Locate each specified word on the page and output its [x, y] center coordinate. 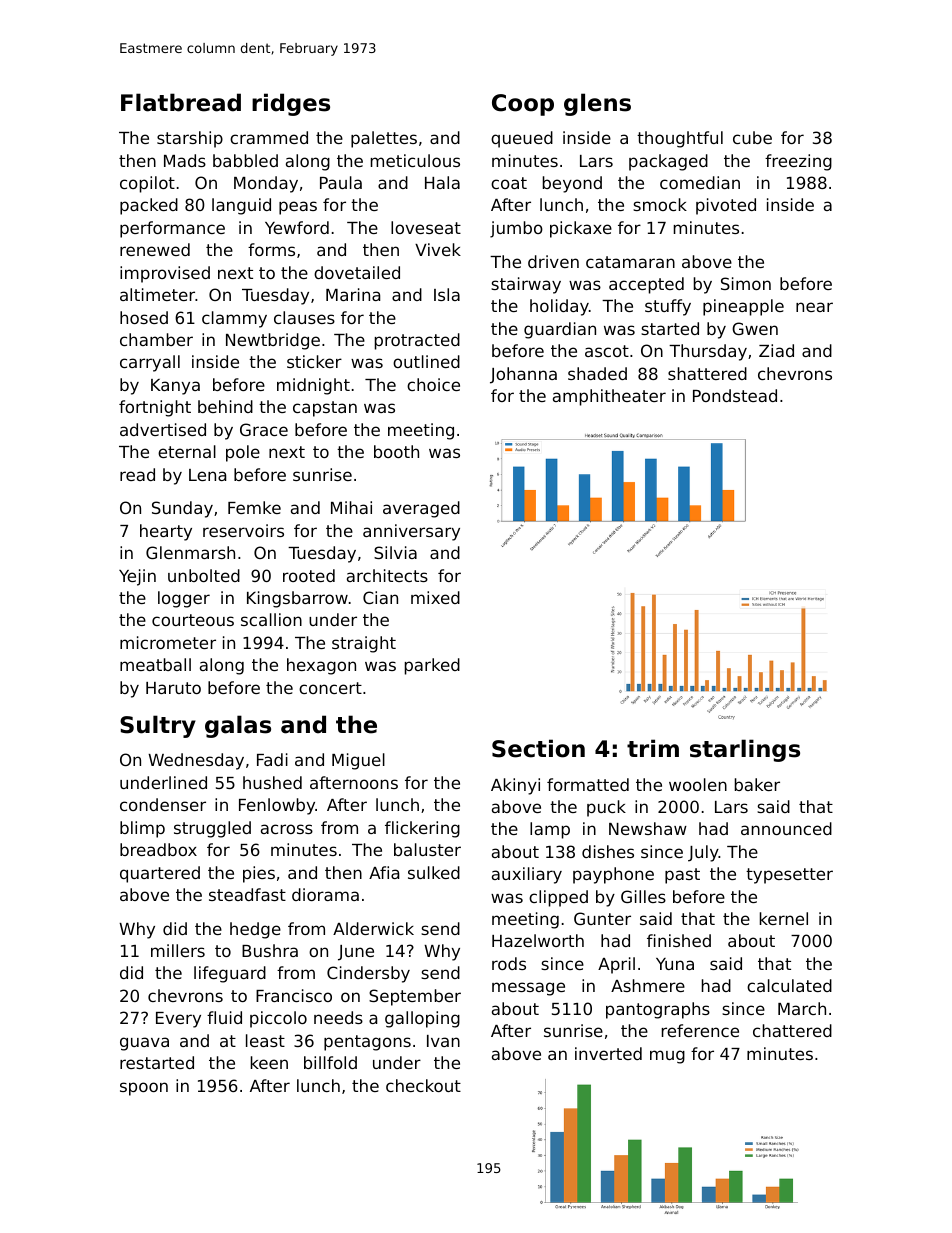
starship [190, 139]
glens [597, 104]
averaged [421, 509]
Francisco [294, 995]
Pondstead [735, 395]
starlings [745, 750]
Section [538, 748]
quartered [160, 874]
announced [786, 828]
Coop [523, 105]
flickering [422, 829]
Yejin [137, 577]
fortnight [155, 408]
